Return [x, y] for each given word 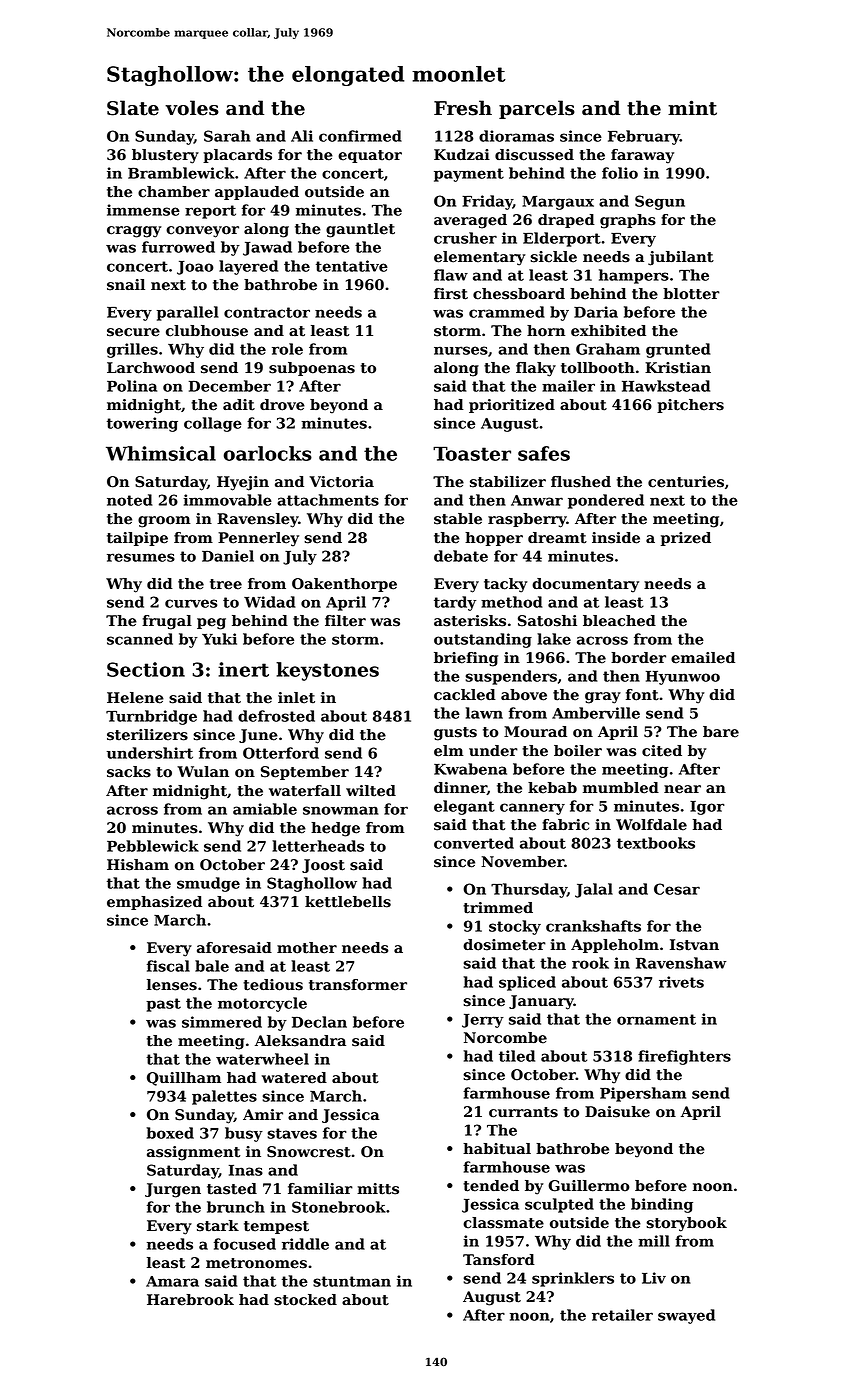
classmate [503, 1223]
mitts [378, 1189]
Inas [246, 1170]
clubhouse [207, 331]
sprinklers [573, 1279]
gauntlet [360, 230]
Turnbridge [151, 717]
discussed [534, 155]
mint [692, 108]
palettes [224, 1097]
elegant [464, 807]
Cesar [677, 889]
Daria [596, 312]
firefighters [684, 1057]
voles [192, 108]
